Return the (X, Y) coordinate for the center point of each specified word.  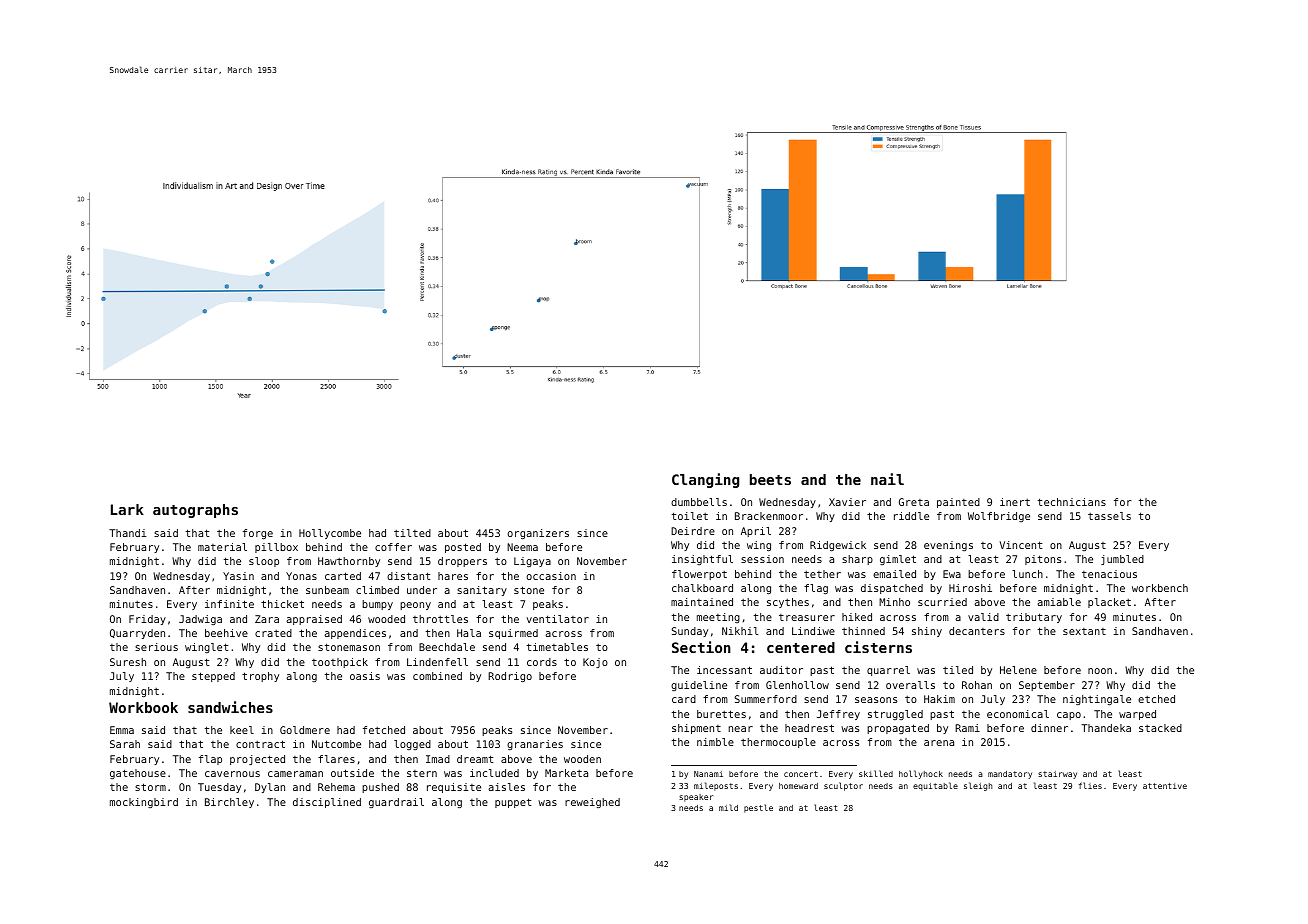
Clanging (705, 480)
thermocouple (778, 743)
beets (770, 479)
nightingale (1097, 700)
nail (887, 479)
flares (336, 759)
